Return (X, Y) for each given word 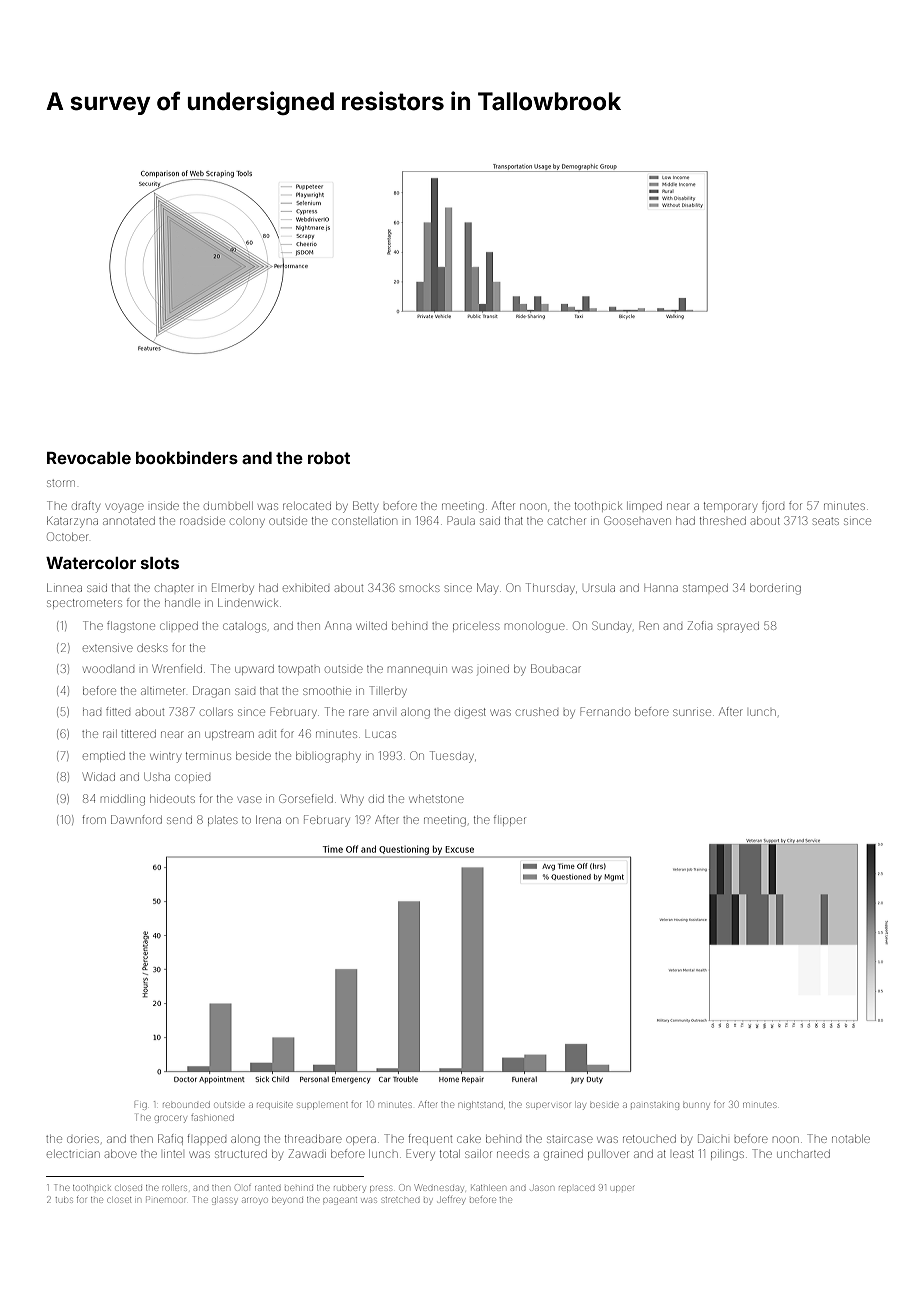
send (179, 820)
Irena (268, 820)
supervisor (548, 1105)
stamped (705, 588)
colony (247, 523)
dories (83, 1139)
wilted (371, 626)
